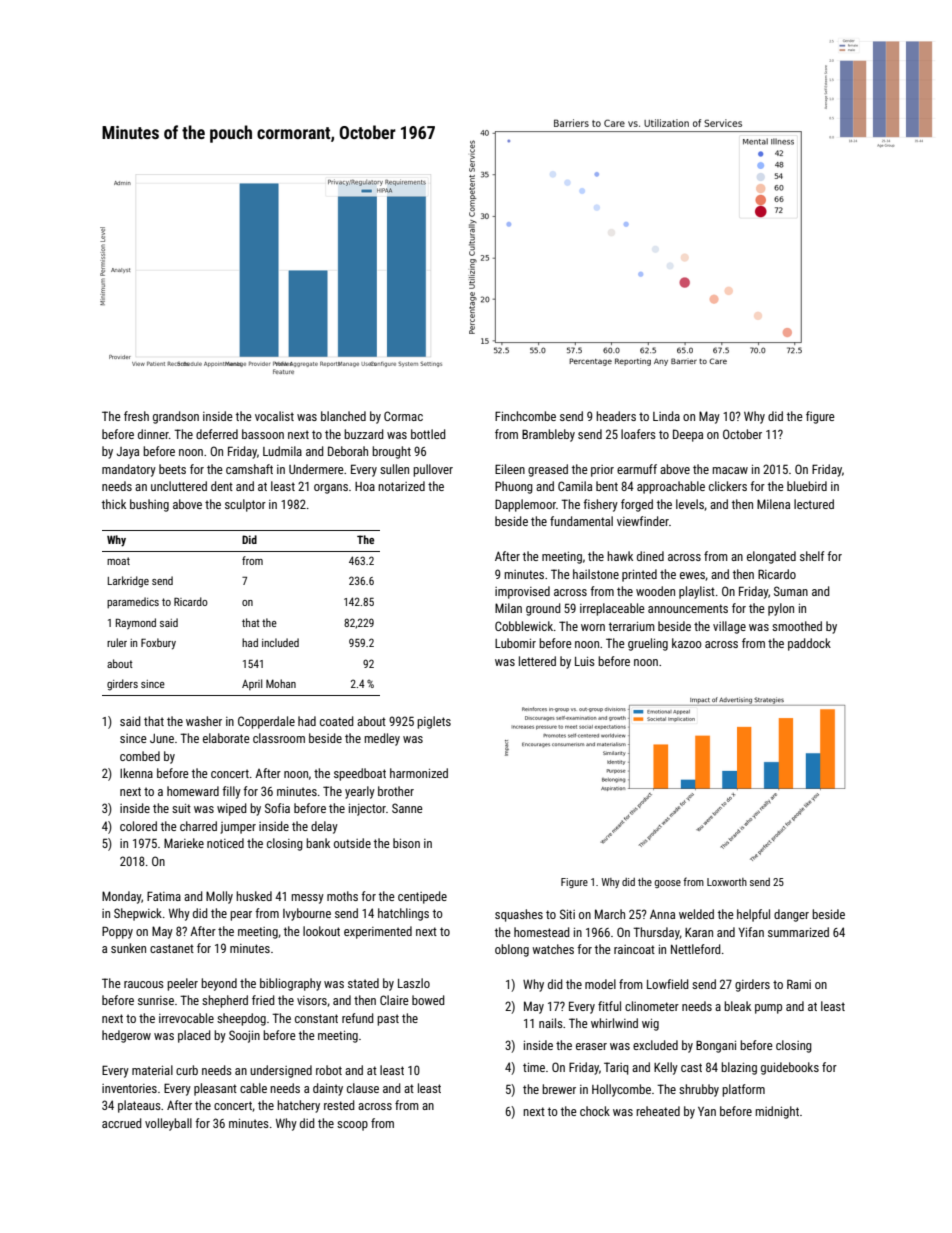 This image has width=952, height=1233. I want to click on guidebooks, so click(790, 1068).
